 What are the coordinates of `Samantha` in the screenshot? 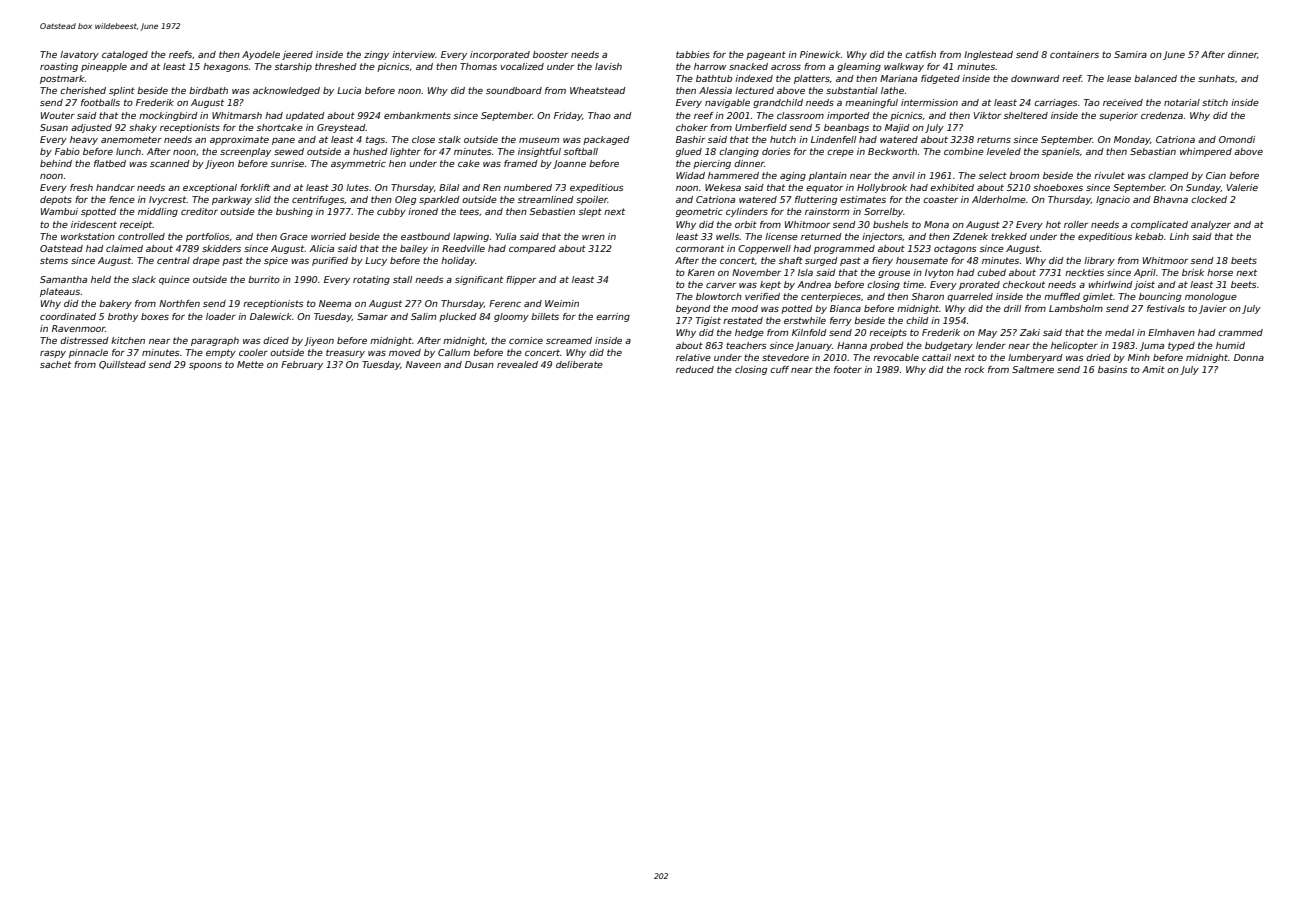 It's located at (63, 279).
